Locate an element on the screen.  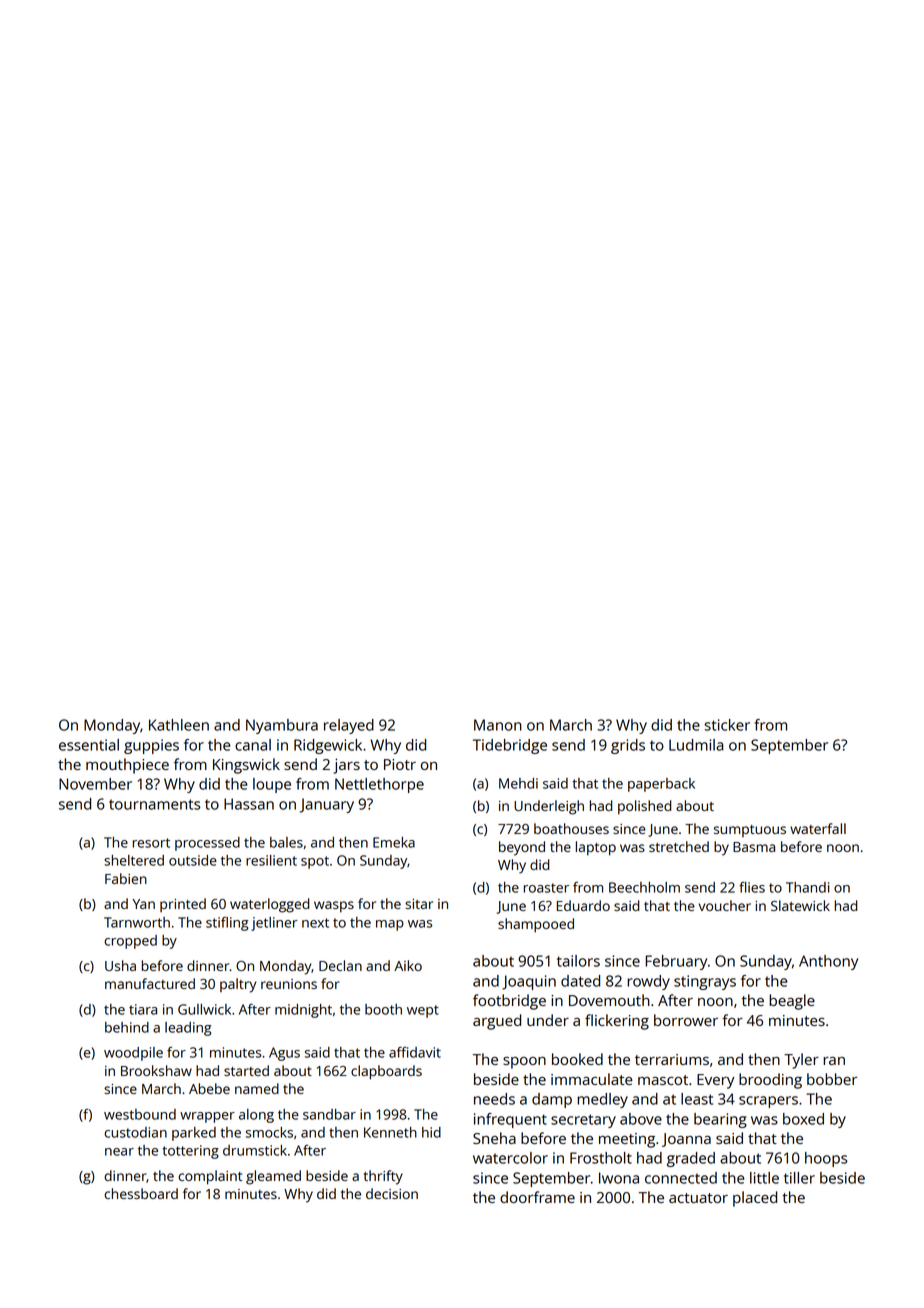
Nyambura is located at coordinates (282, 726).
